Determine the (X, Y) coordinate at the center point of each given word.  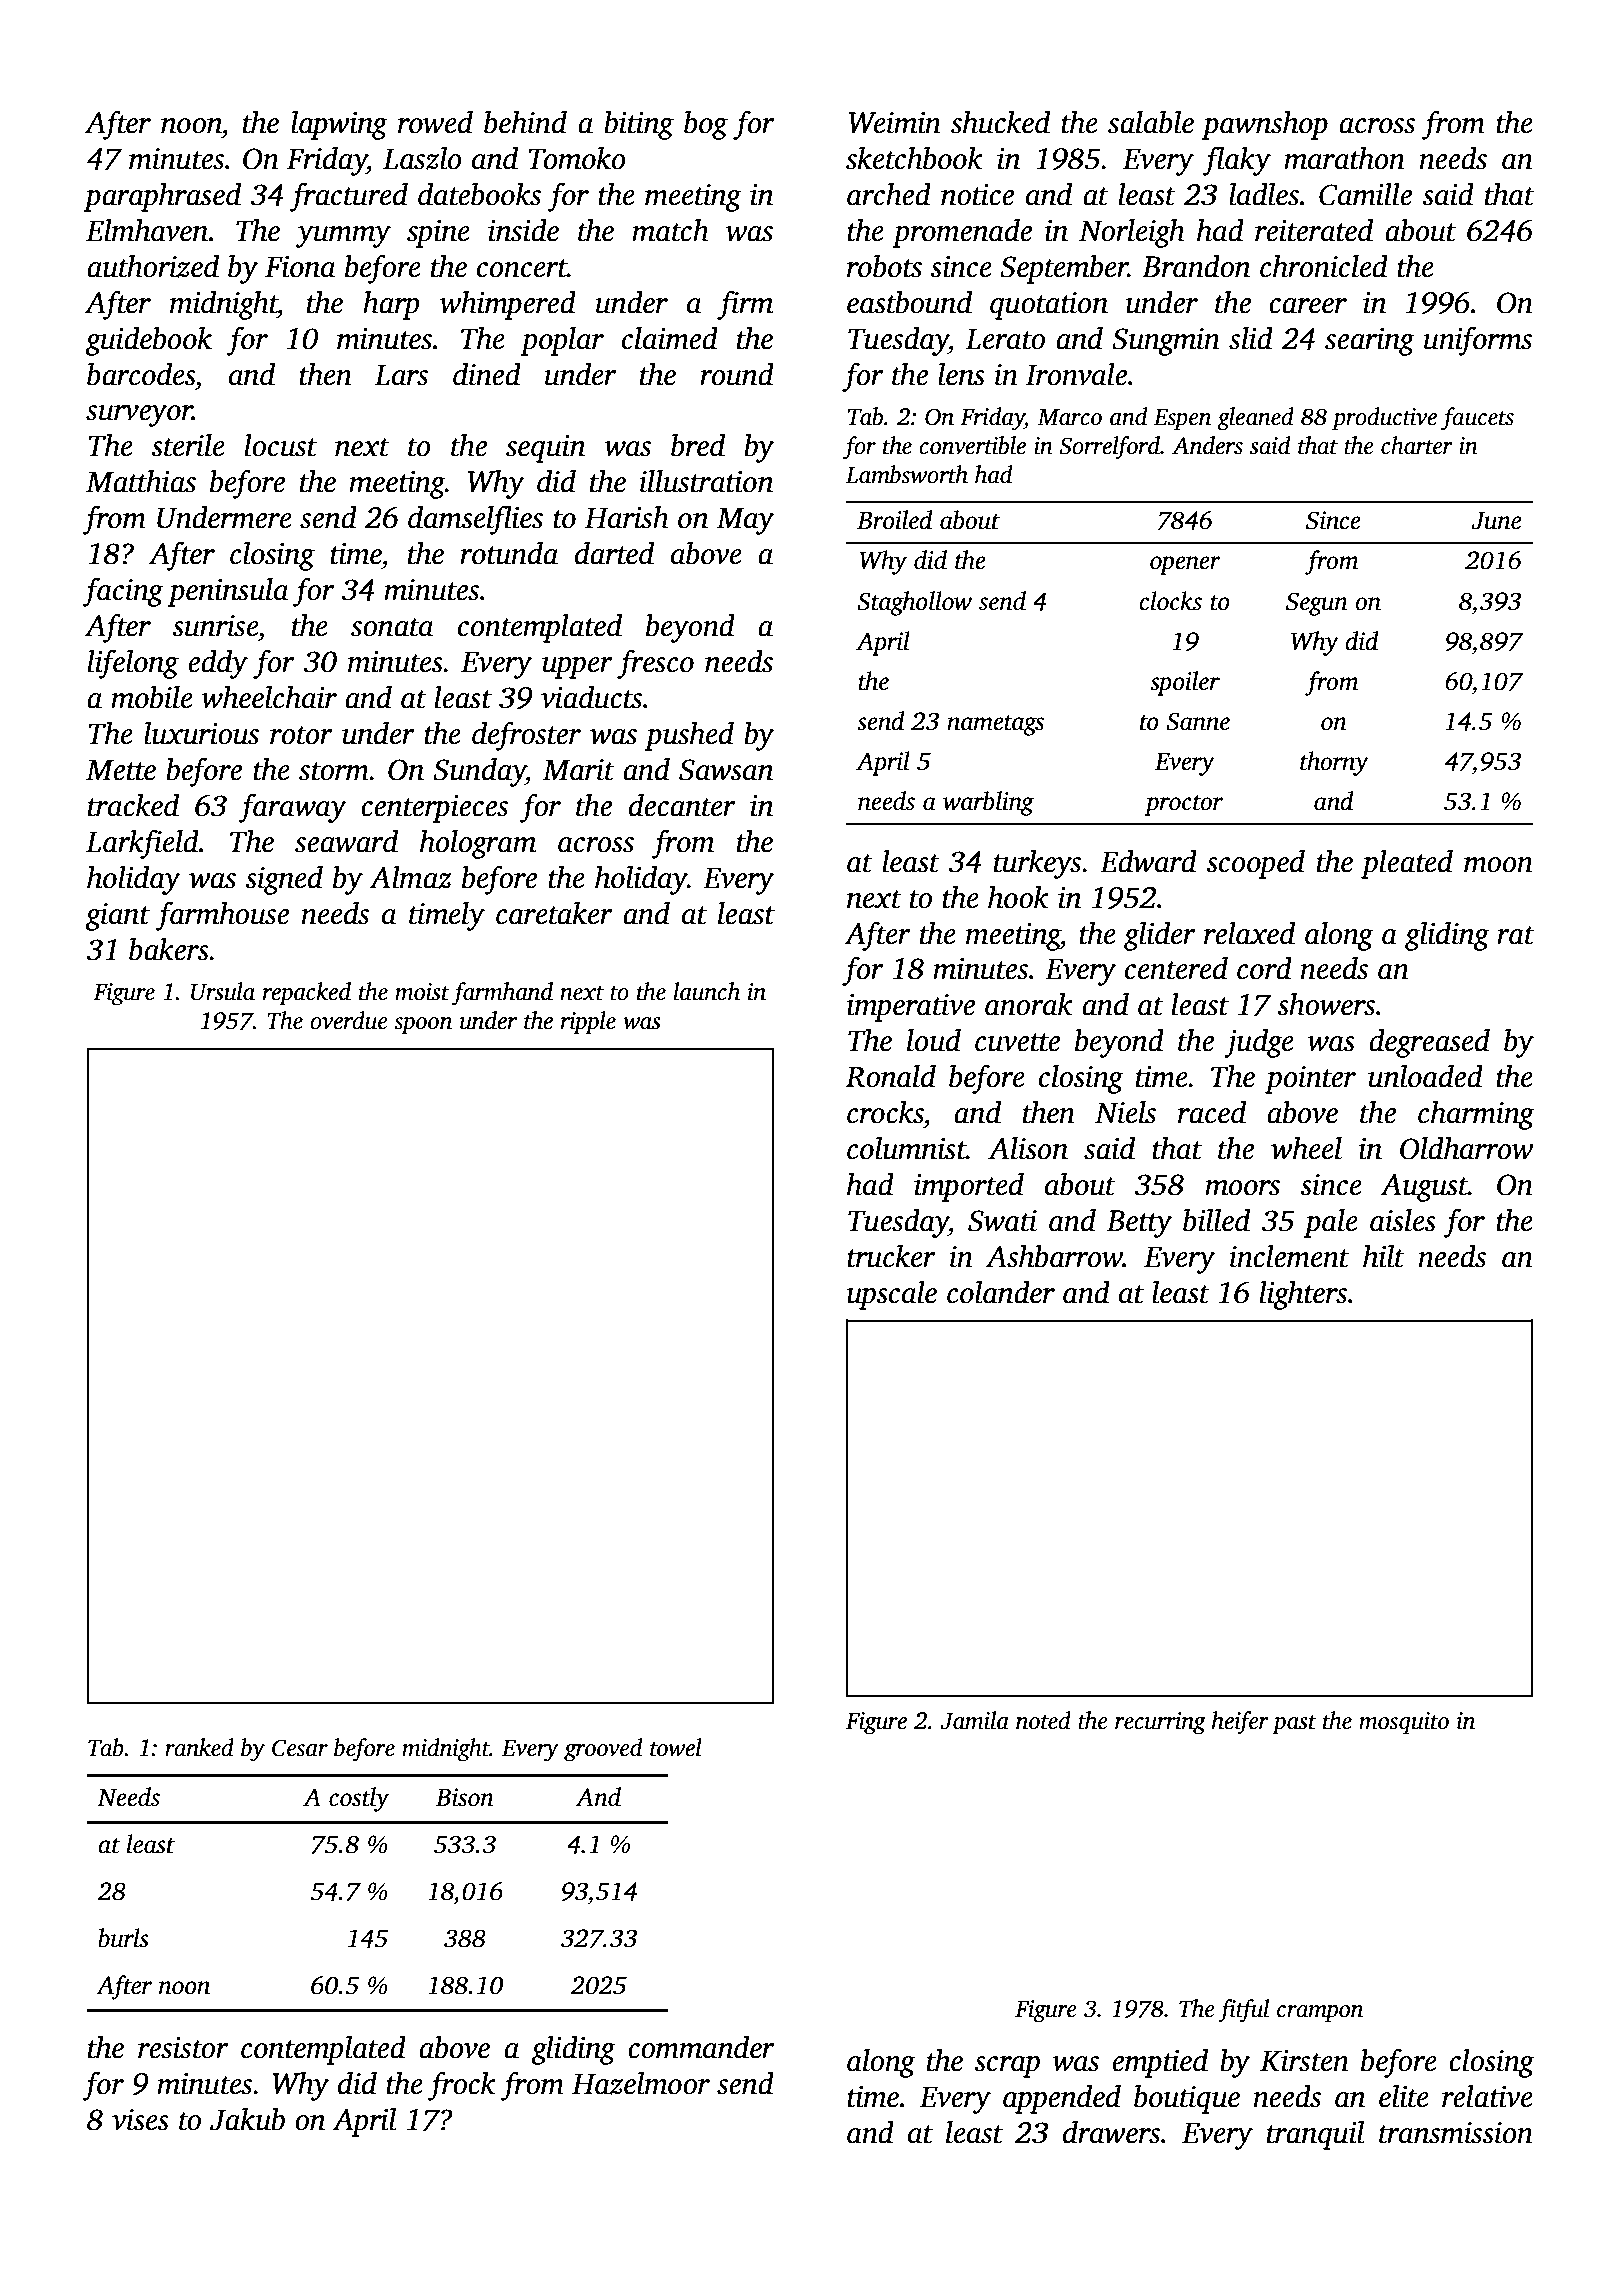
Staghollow (914, 603)
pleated (1407, 864)
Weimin (895, 123)
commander (701, 2047)
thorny (1334, 763)
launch (707, 991)
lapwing (339, 125)
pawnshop (1265, 125)
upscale (892, 1295)
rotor (301, 735)
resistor (183, 2048)
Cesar (300, 1748)
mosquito (1404, 1723)
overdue (349, 1020)
